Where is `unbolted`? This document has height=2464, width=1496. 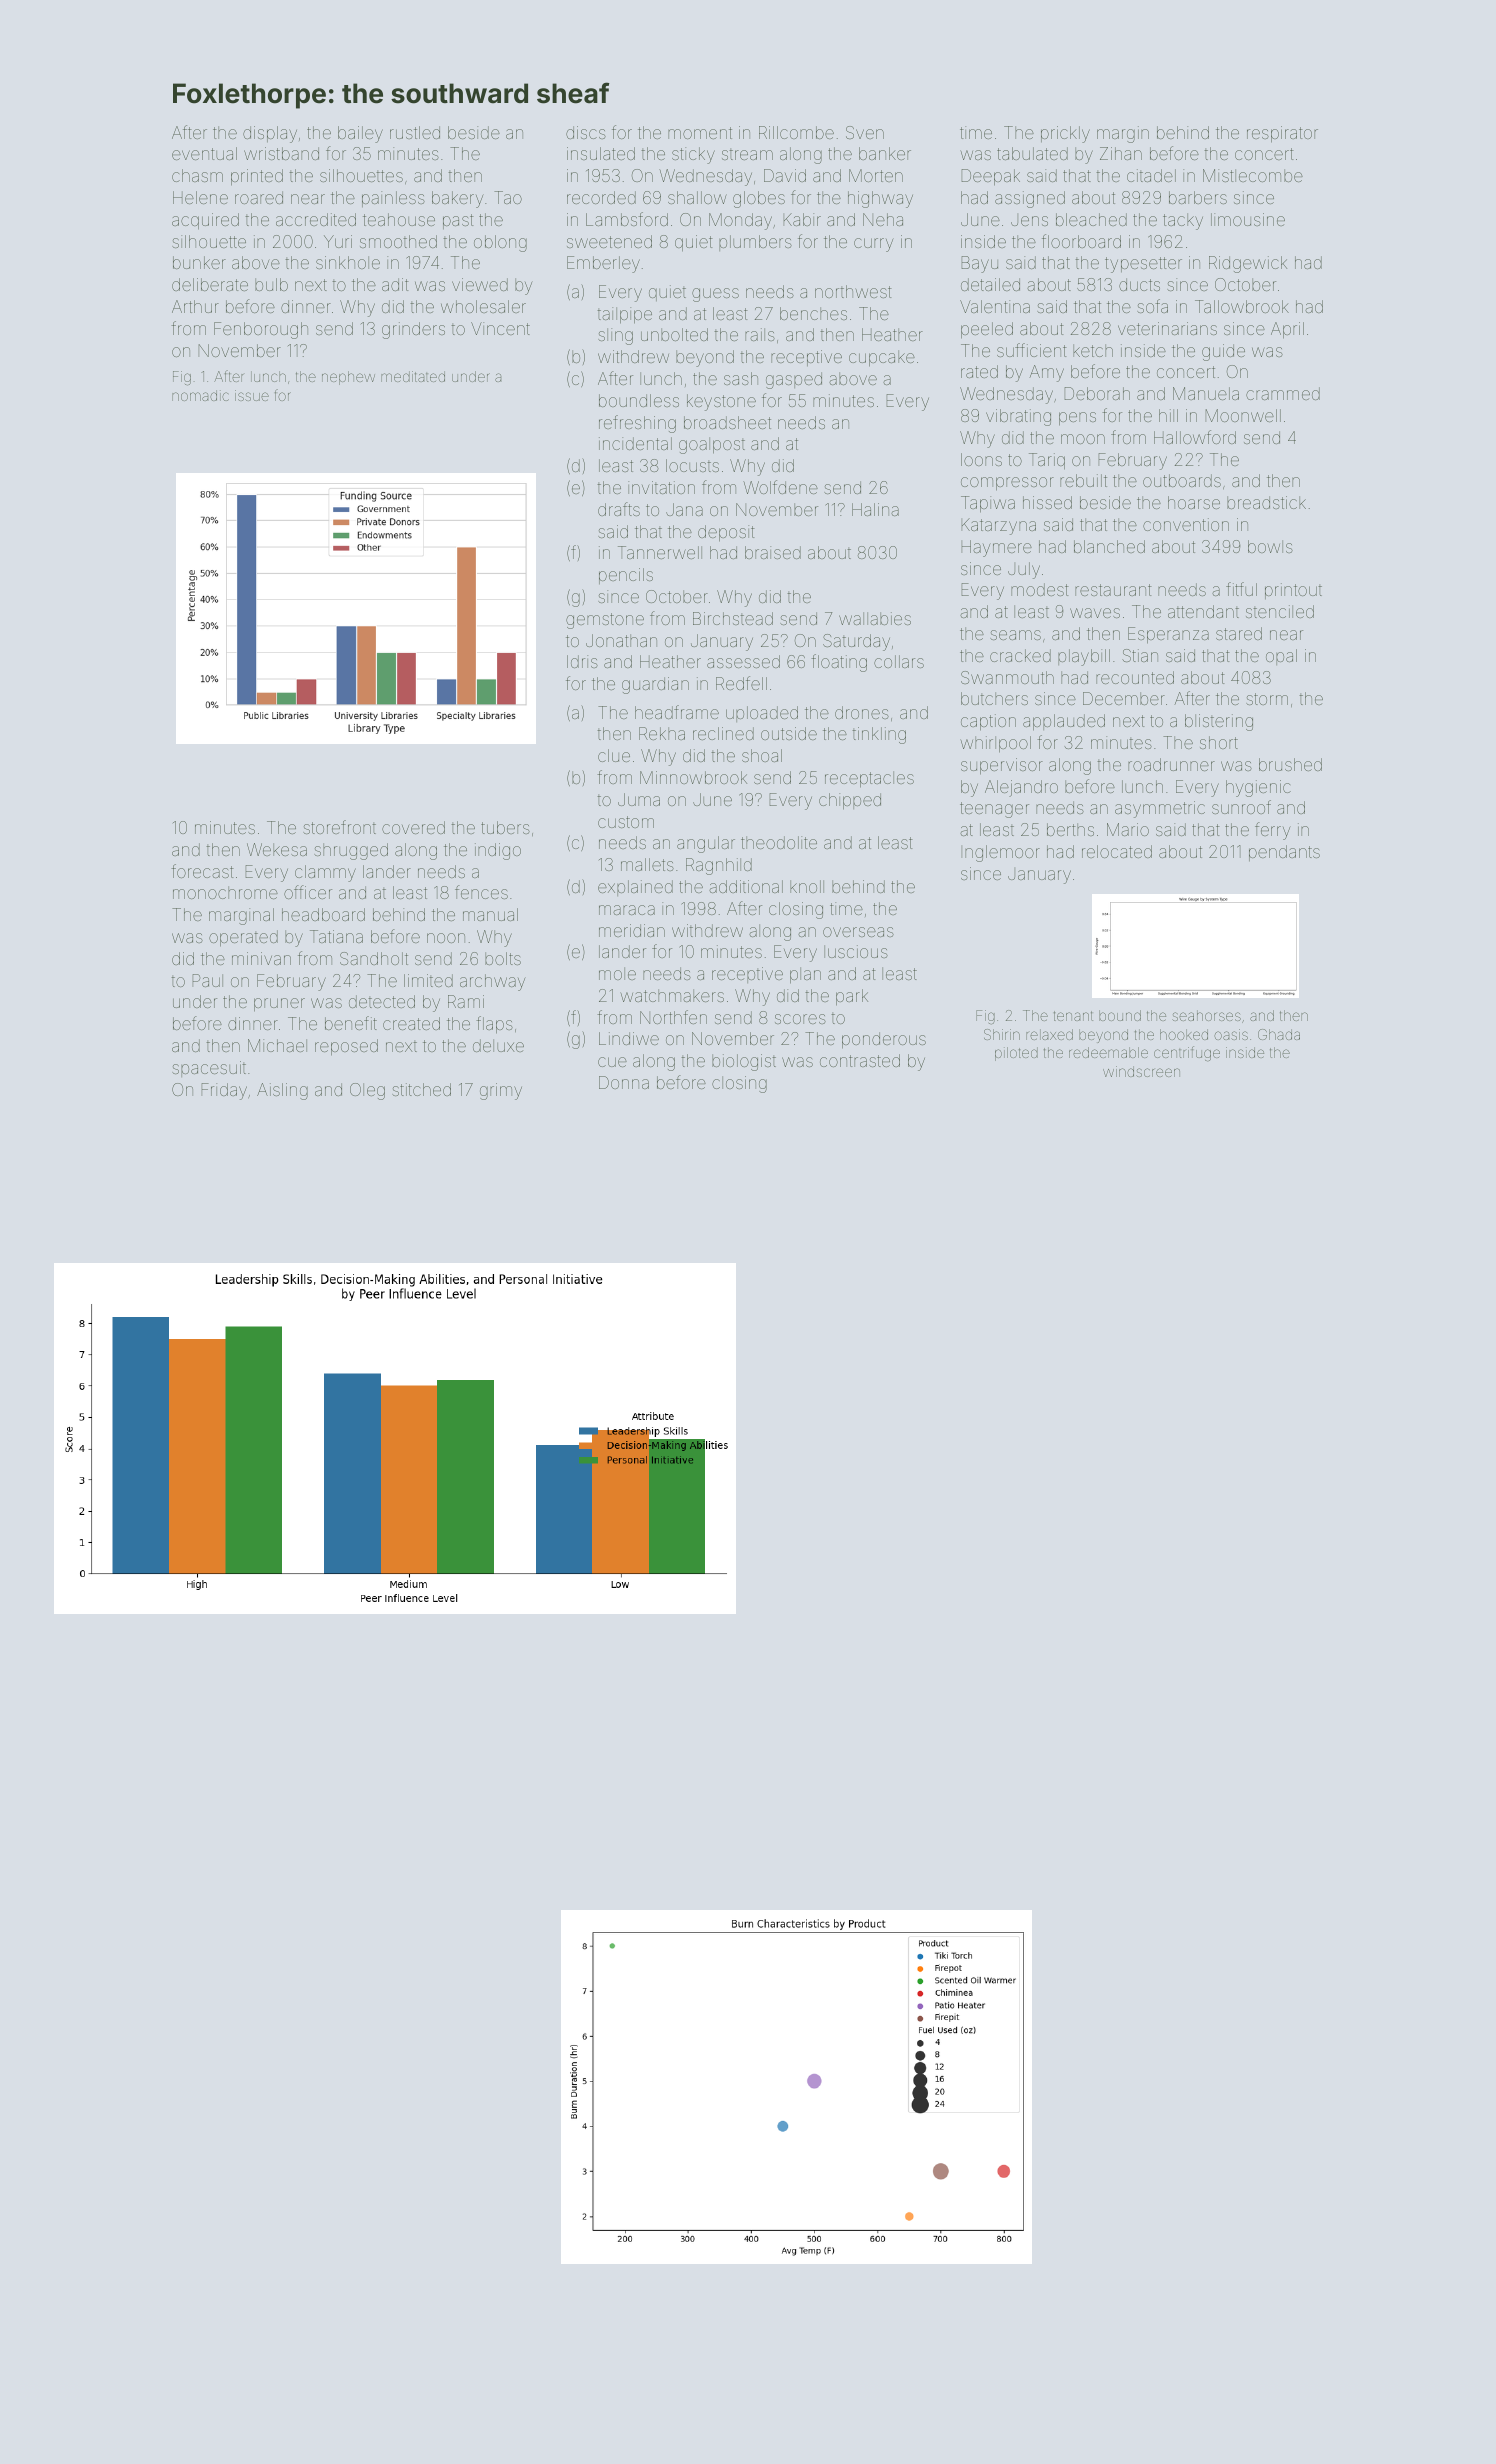
unbolted is located at coordinates (674, 334).
